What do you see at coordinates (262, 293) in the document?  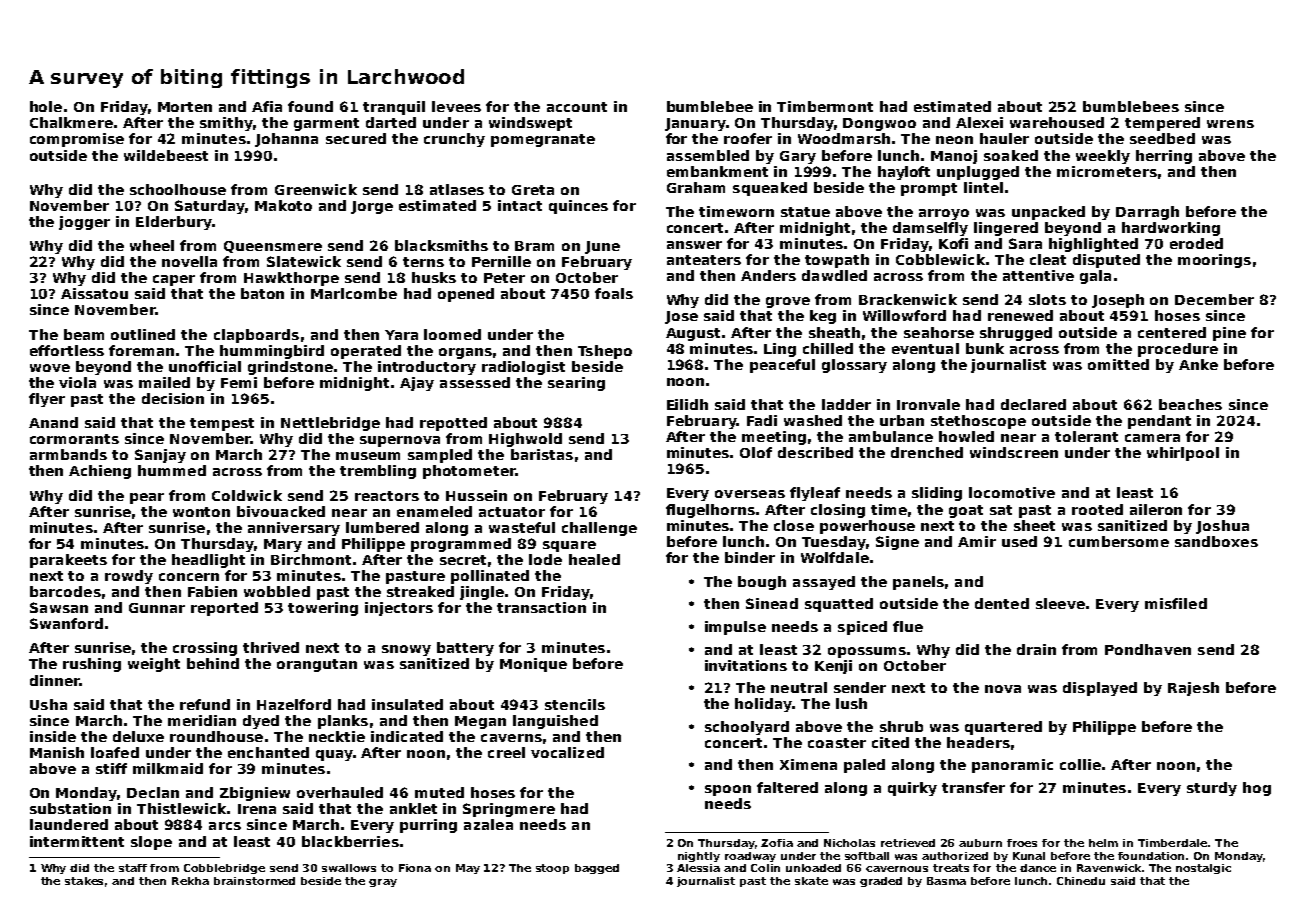 I see `baton` at bounding box center [262, 293].
